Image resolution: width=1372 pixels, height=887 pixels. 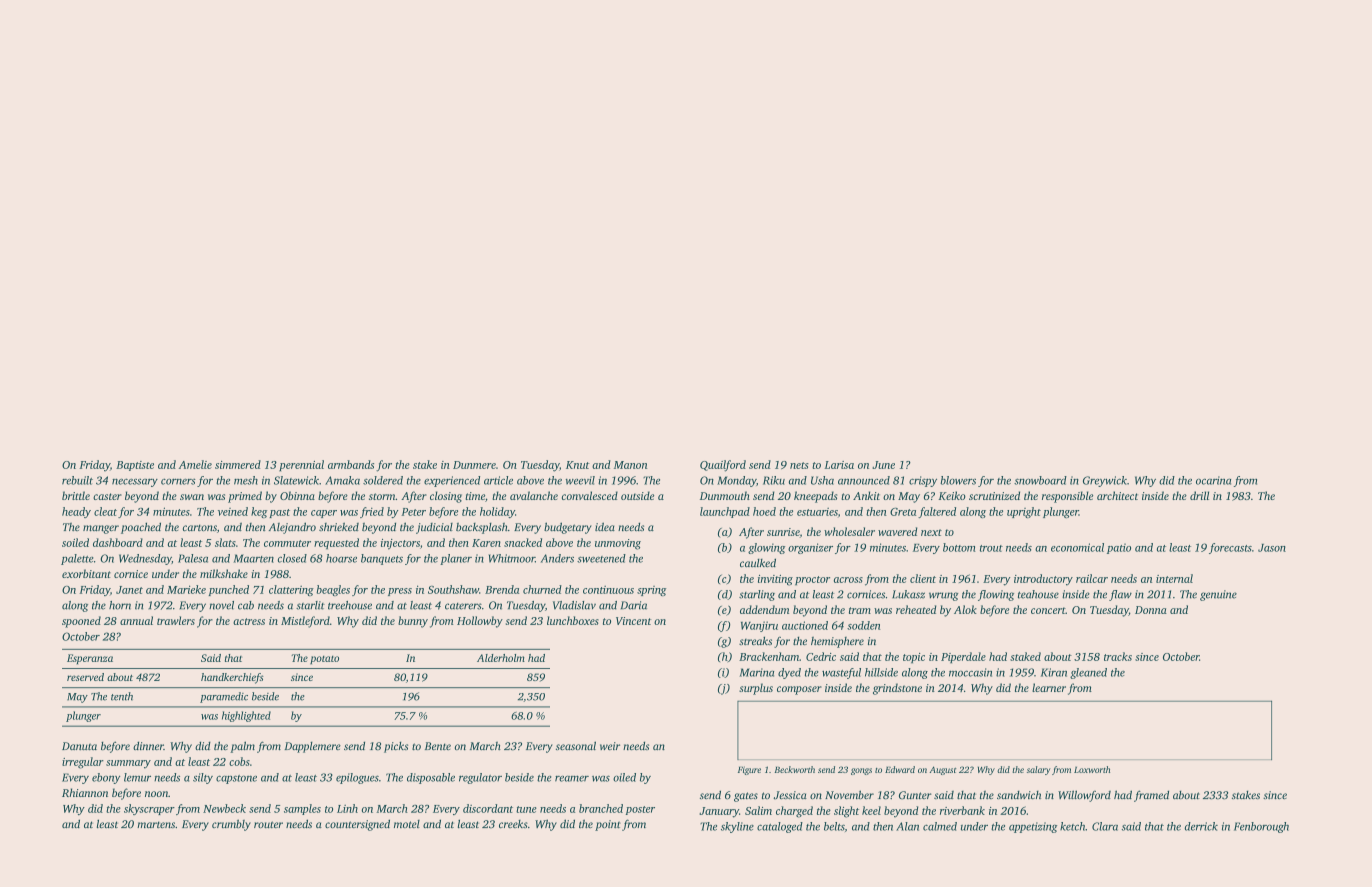 What do you see at coordinates (77, 480) in the document?
I see `rebuilt` at bounding box center [77, 480].
